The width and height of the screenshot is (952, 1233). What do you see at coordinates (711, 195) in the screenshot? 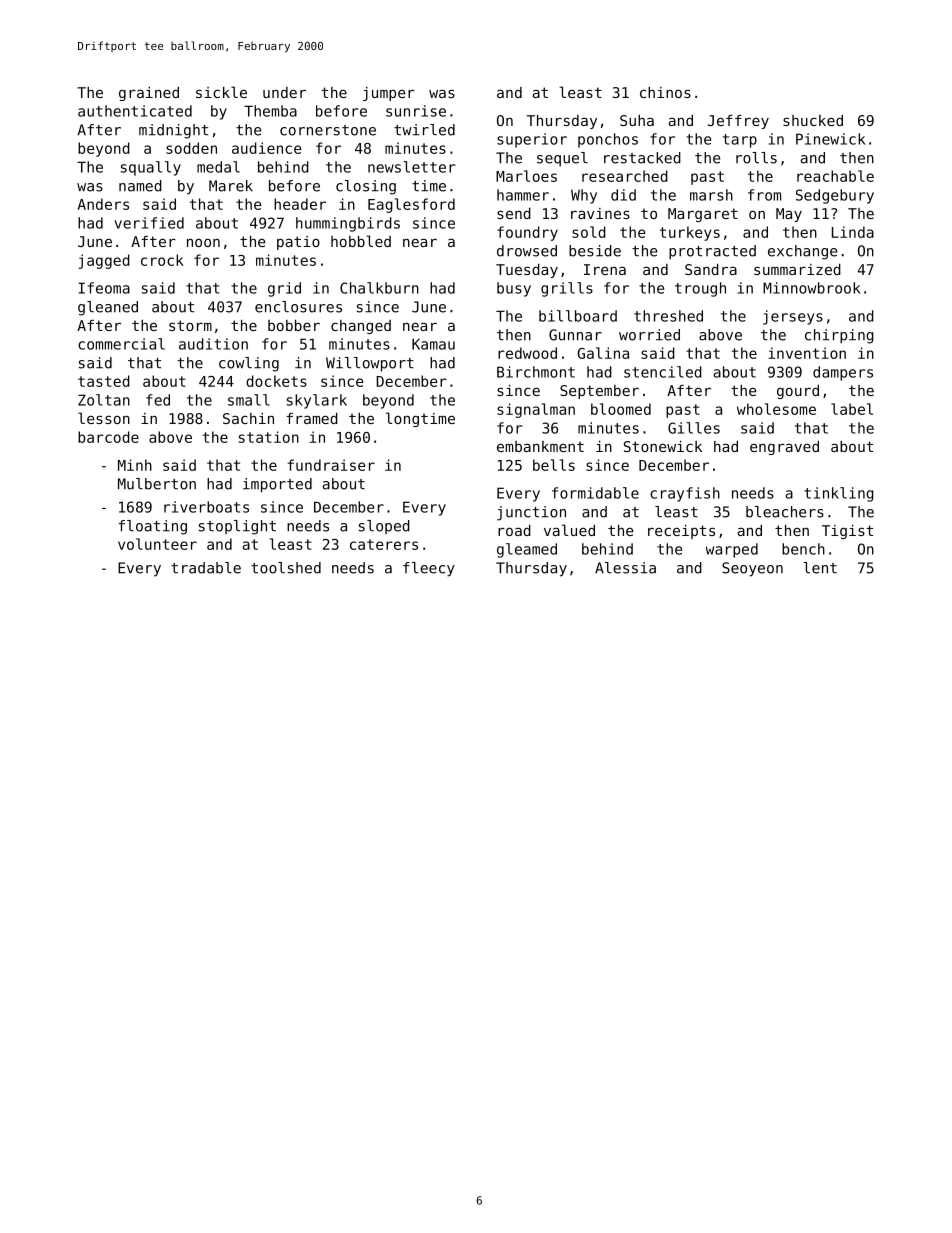
I see `marsh` at bounding box center [711, 195].
